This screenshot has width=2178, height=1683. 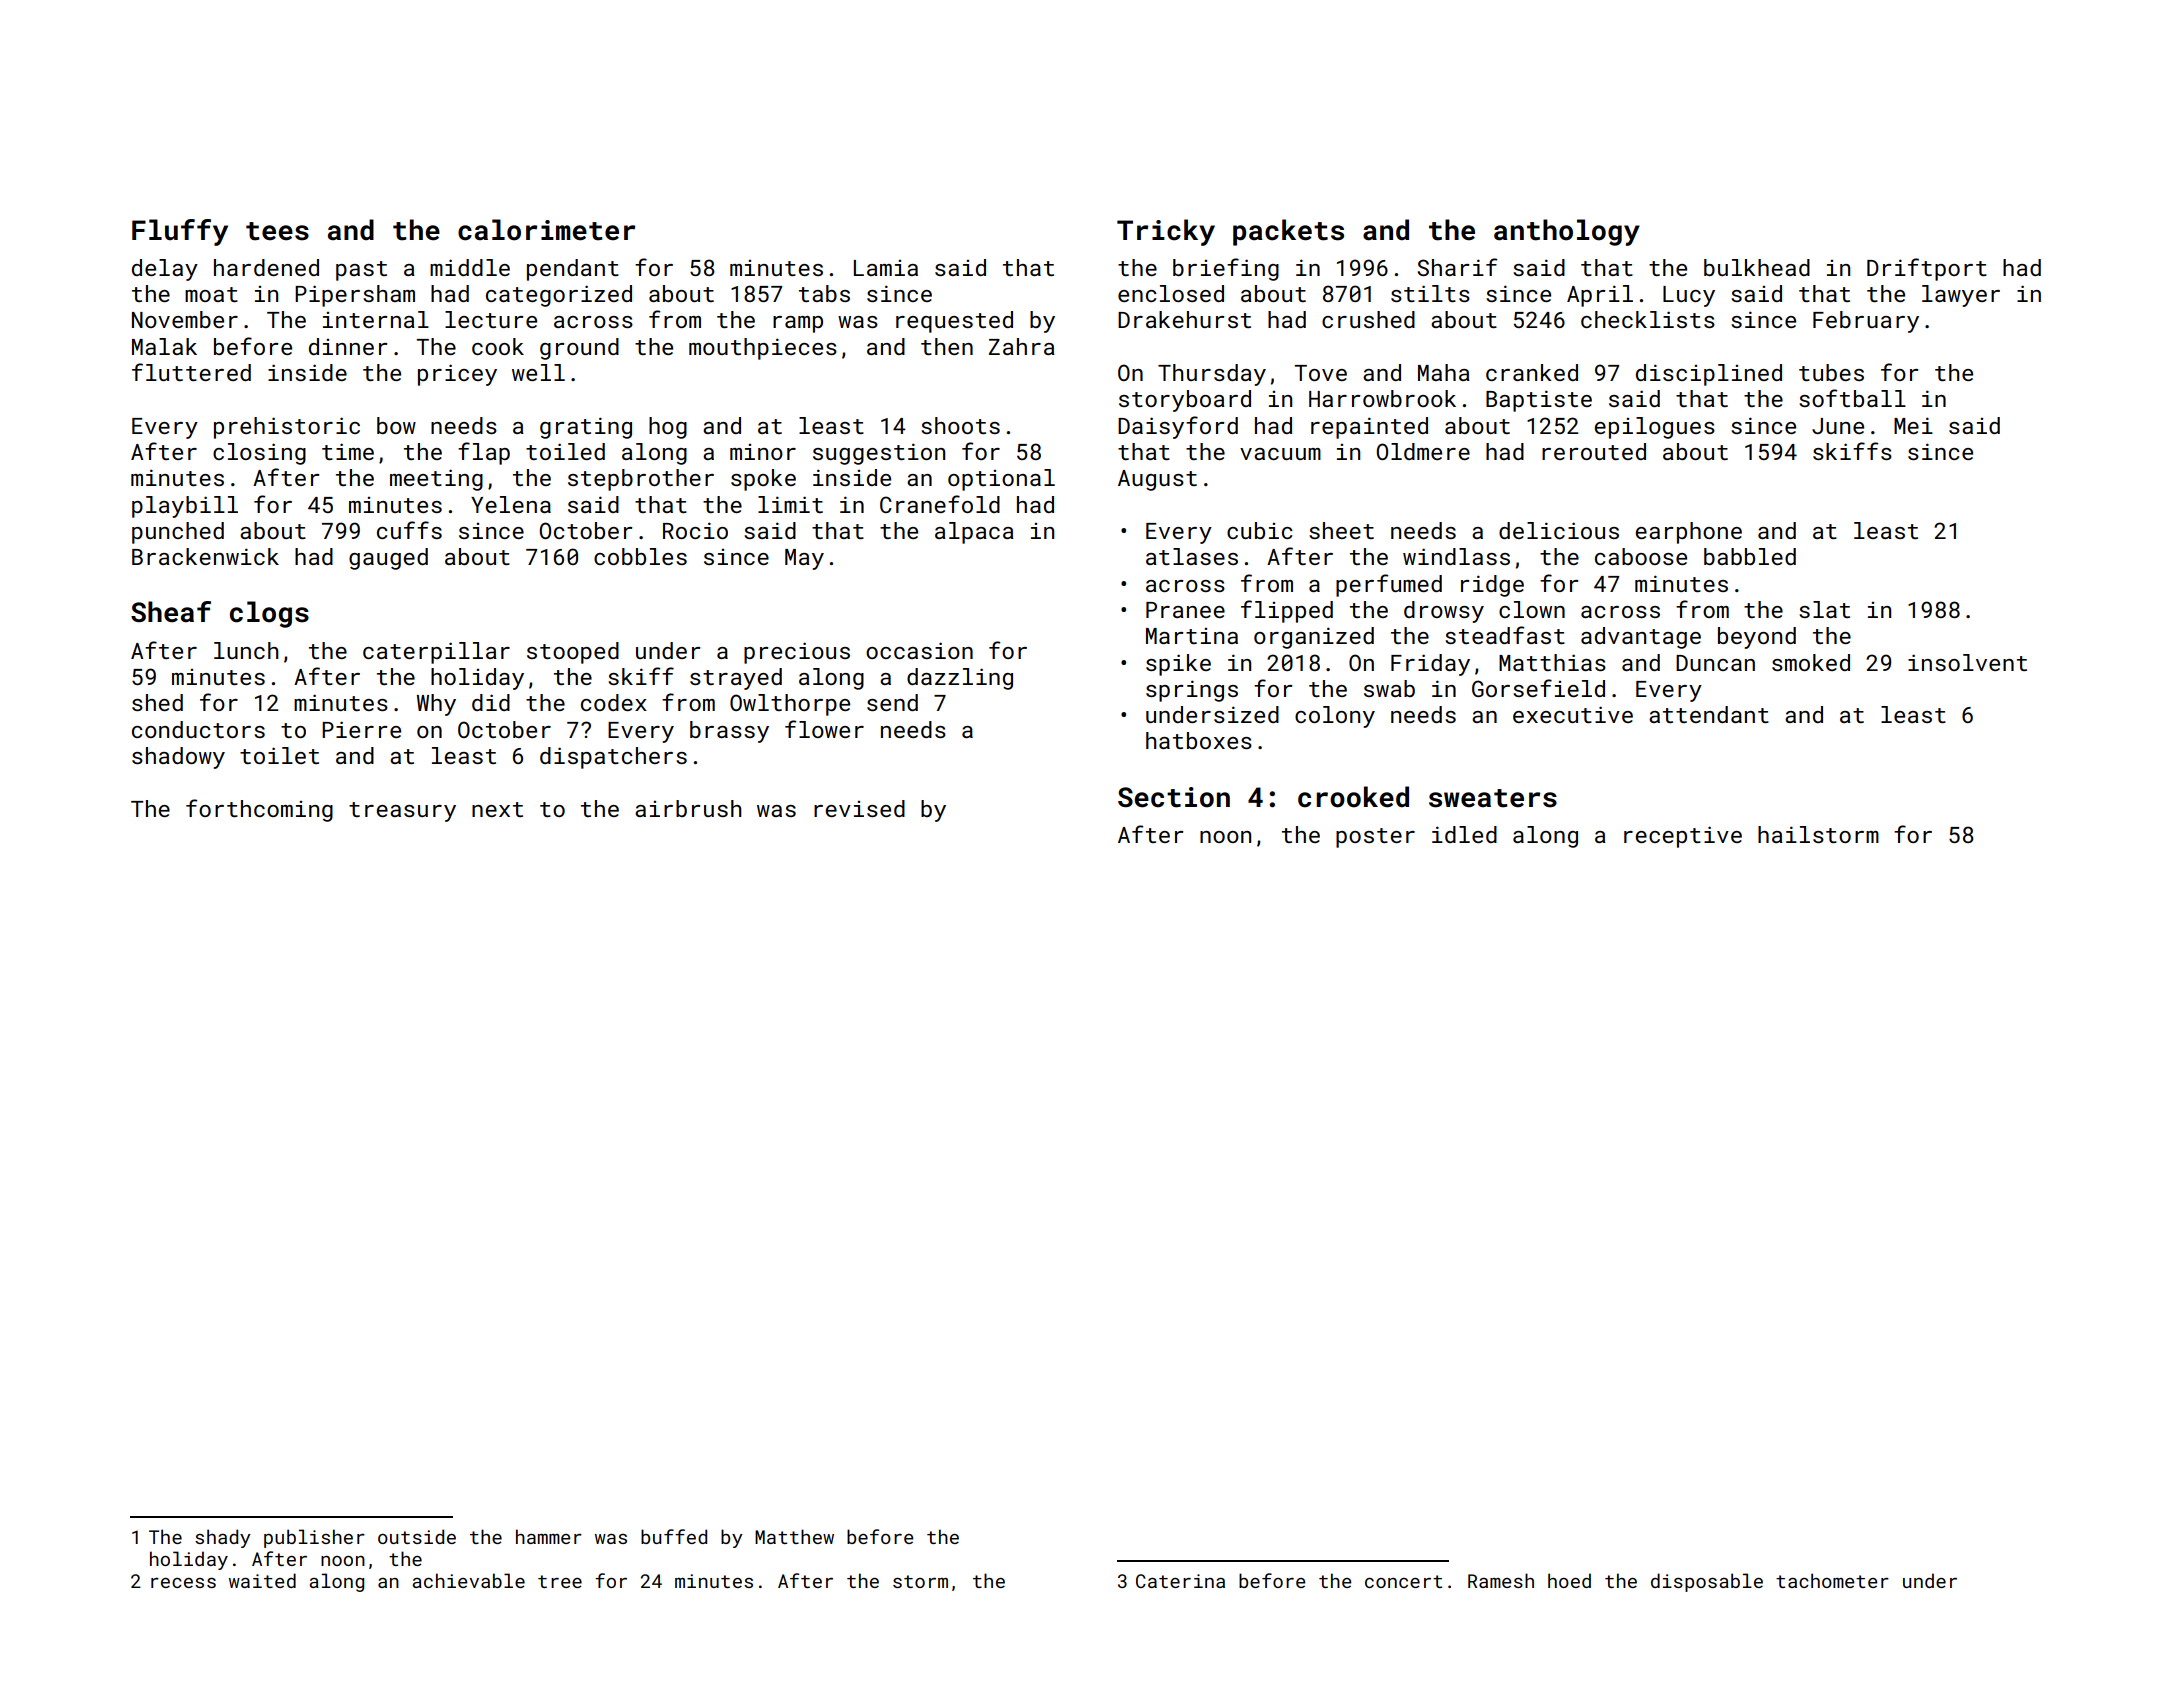 What do you see at coordinates (859, 808) in the screenshot?
I see `revised` at bounding box center [859, 808].
